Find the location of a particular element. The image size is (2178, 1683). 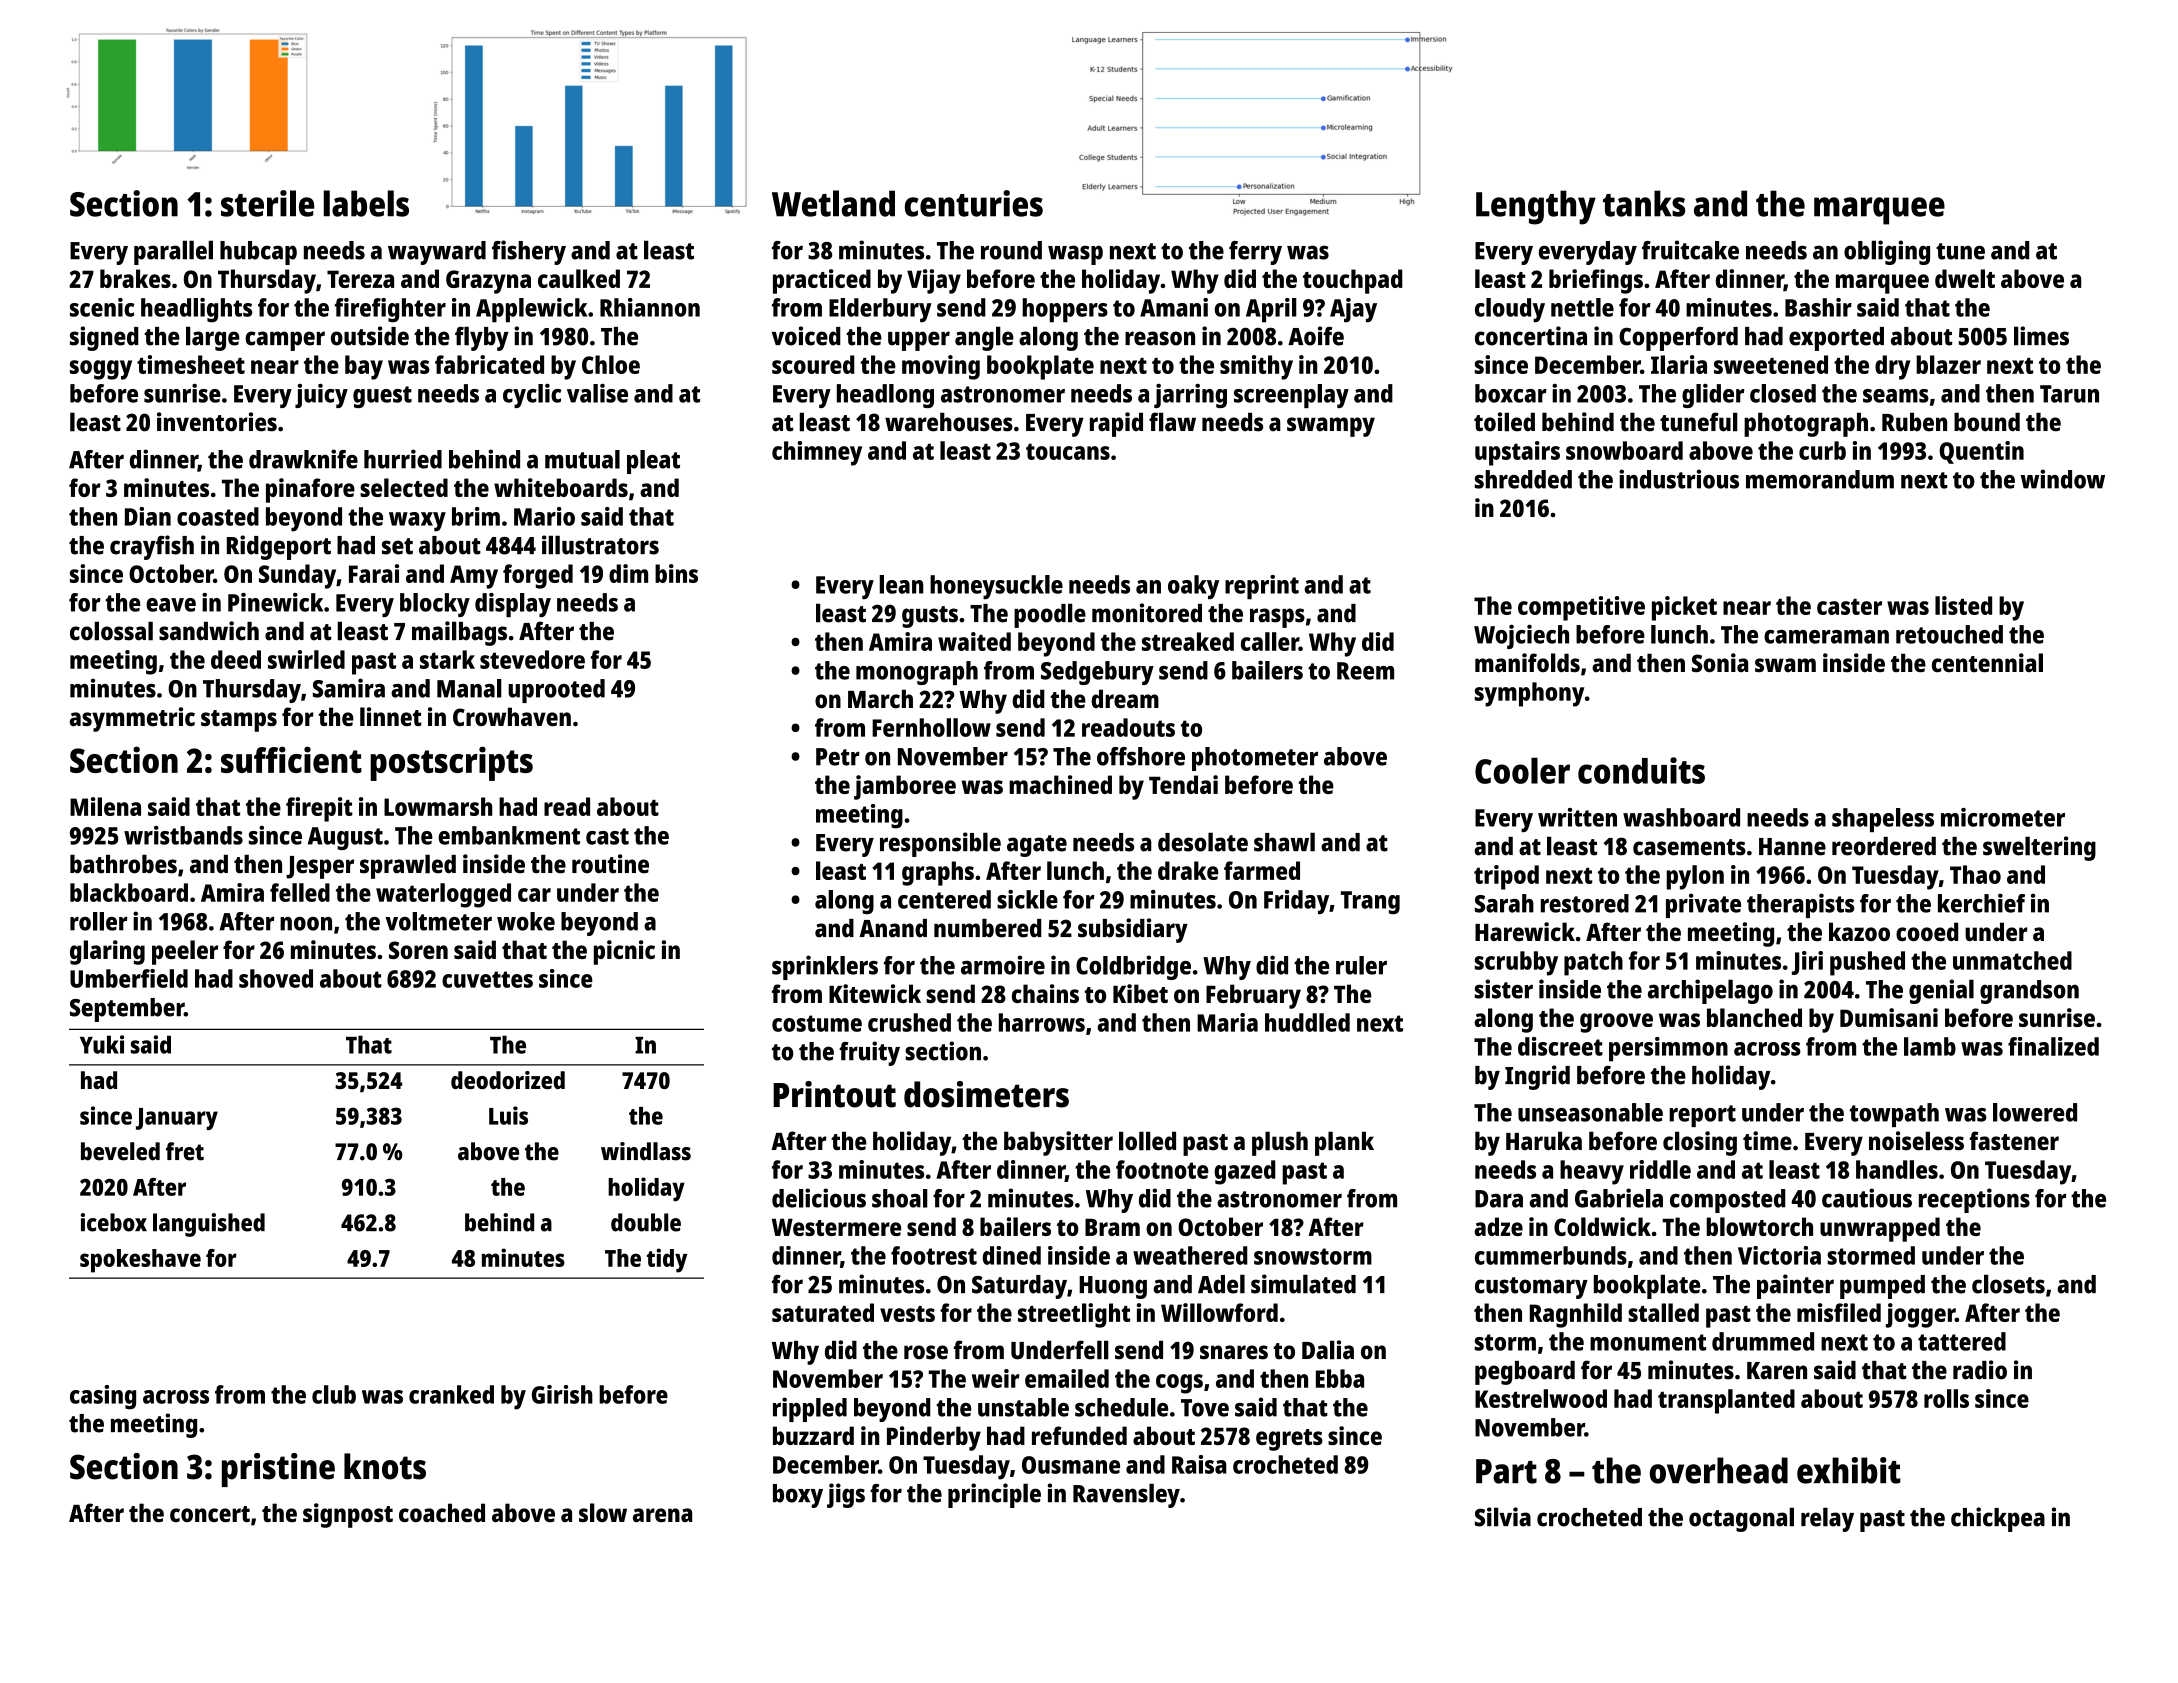

centennial is located at coordinates (1987, 663).
